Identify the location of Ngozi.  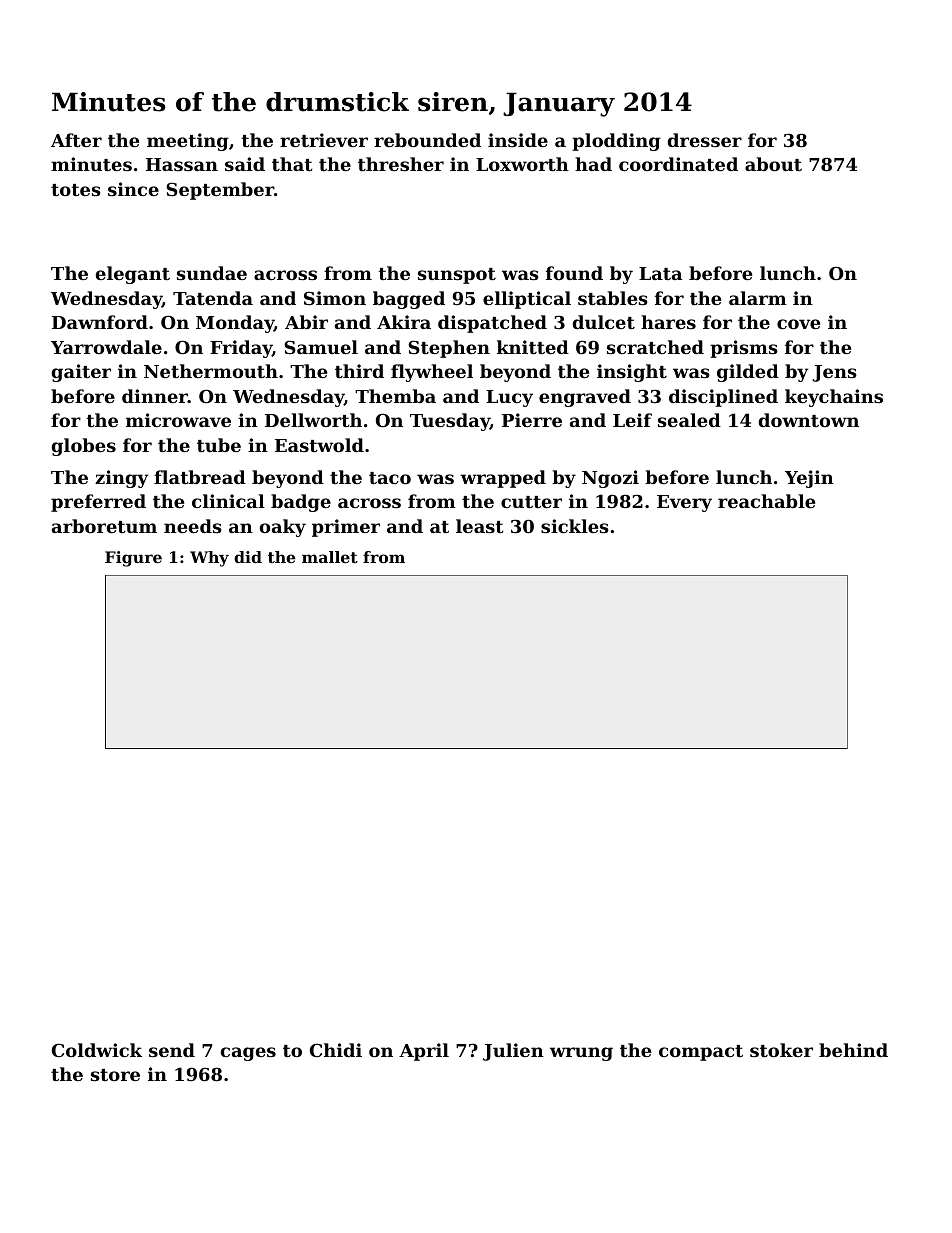
(610, 479).
